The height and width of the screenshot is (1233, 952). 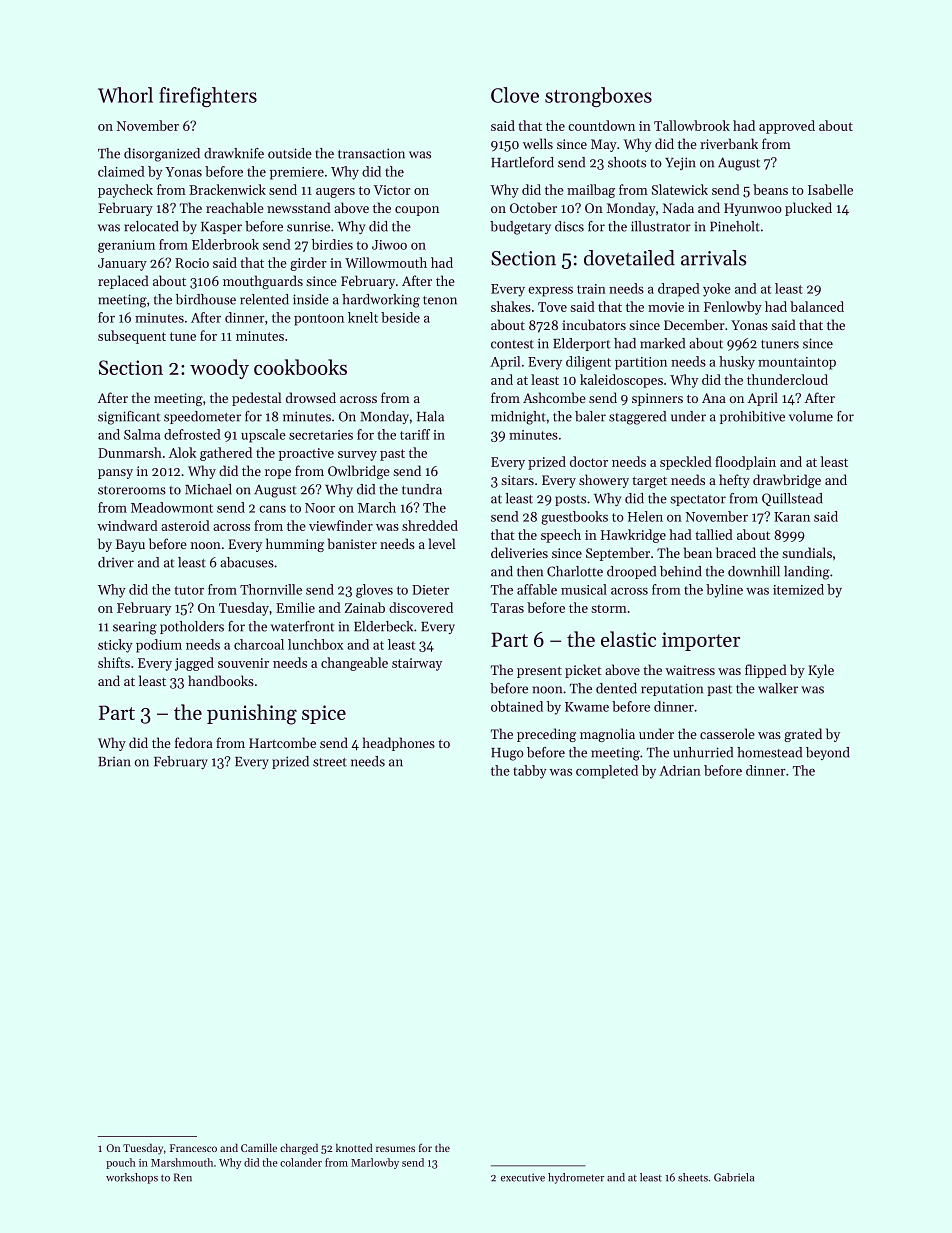 I want to click on Clove, so click(x=515, y=95).
